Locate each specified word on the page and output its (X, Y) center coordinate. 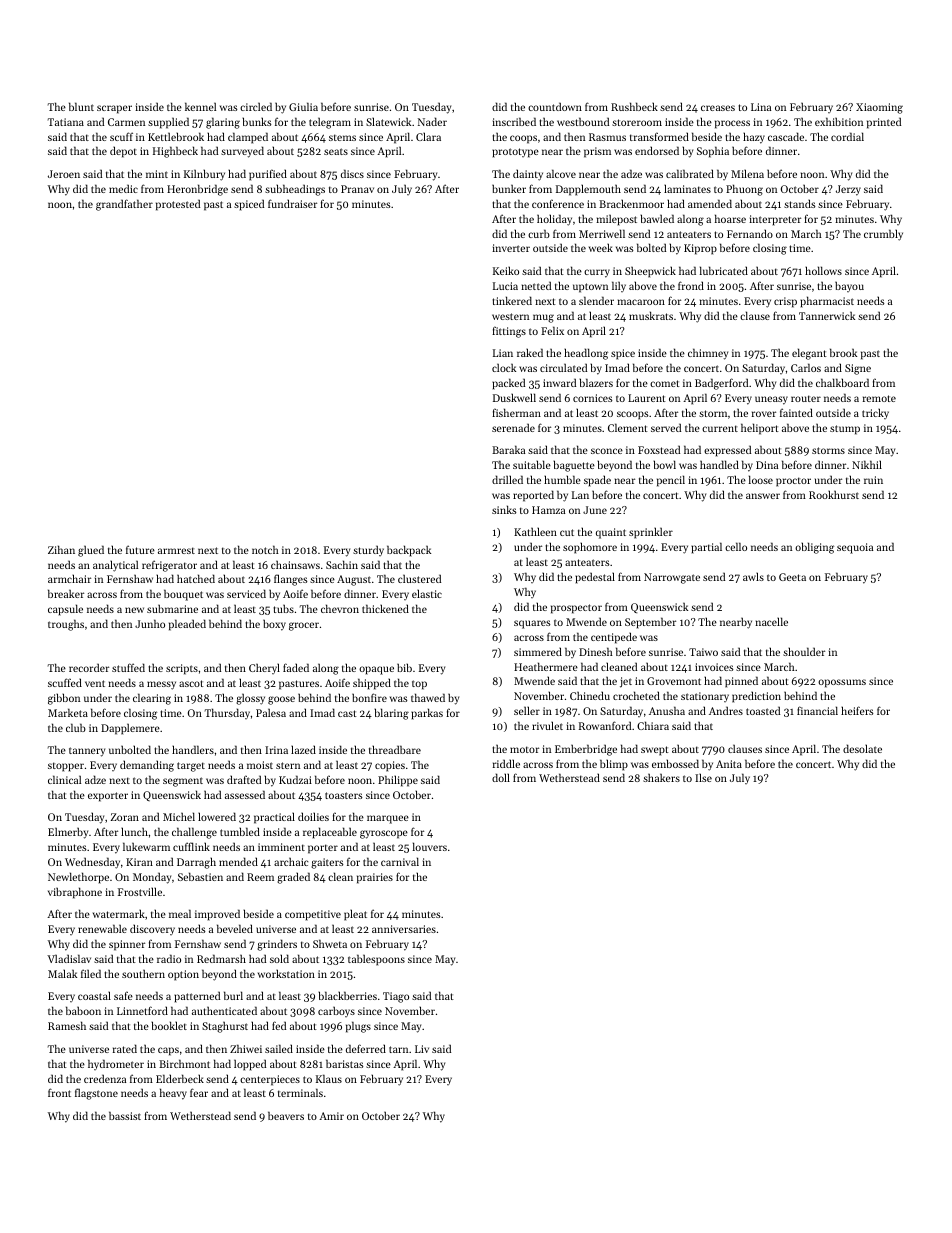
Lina (761, 107)
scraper (114, 109)
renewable (102, 928)
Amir (331, 1116)
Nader (432, 121)
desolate (862, 748)
